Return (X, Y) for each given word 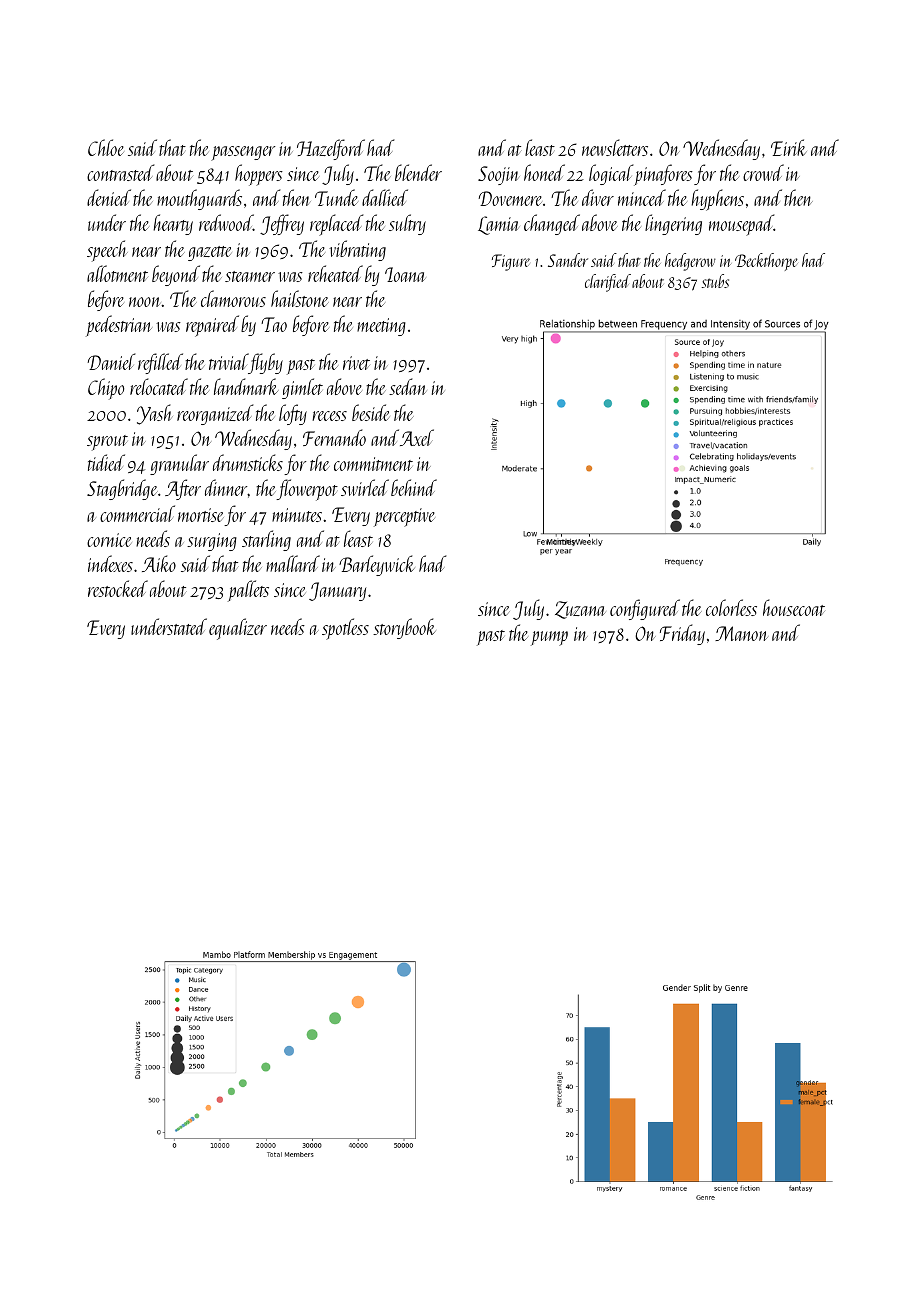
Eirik (789, 147)
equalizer (238, 629)
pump (549, 638)
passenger (243, 153)
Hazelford (331, 149)
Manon (741, 633)
